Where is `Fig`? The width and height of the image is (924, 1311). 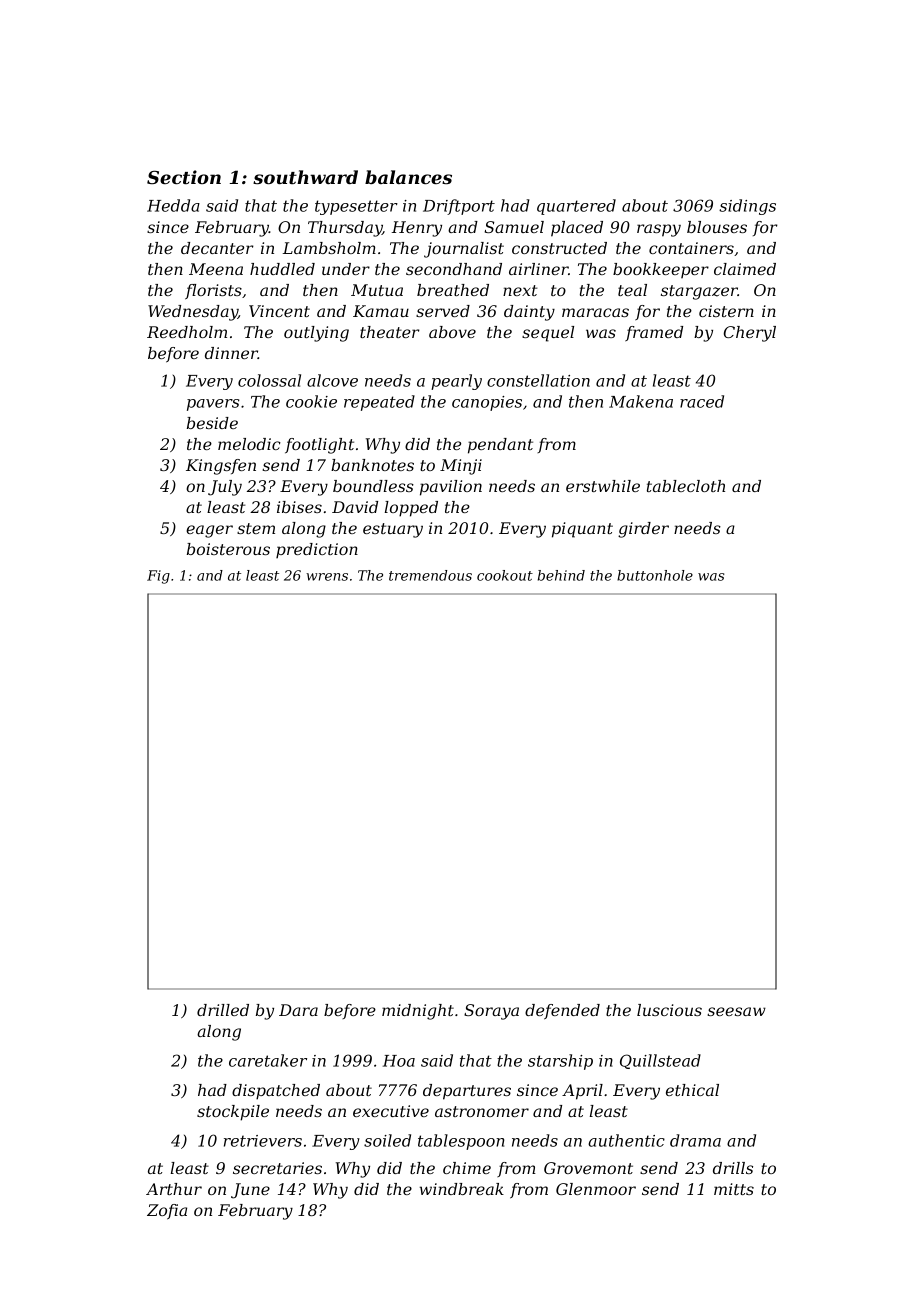
Fig is located at coordinates (158, 577).
